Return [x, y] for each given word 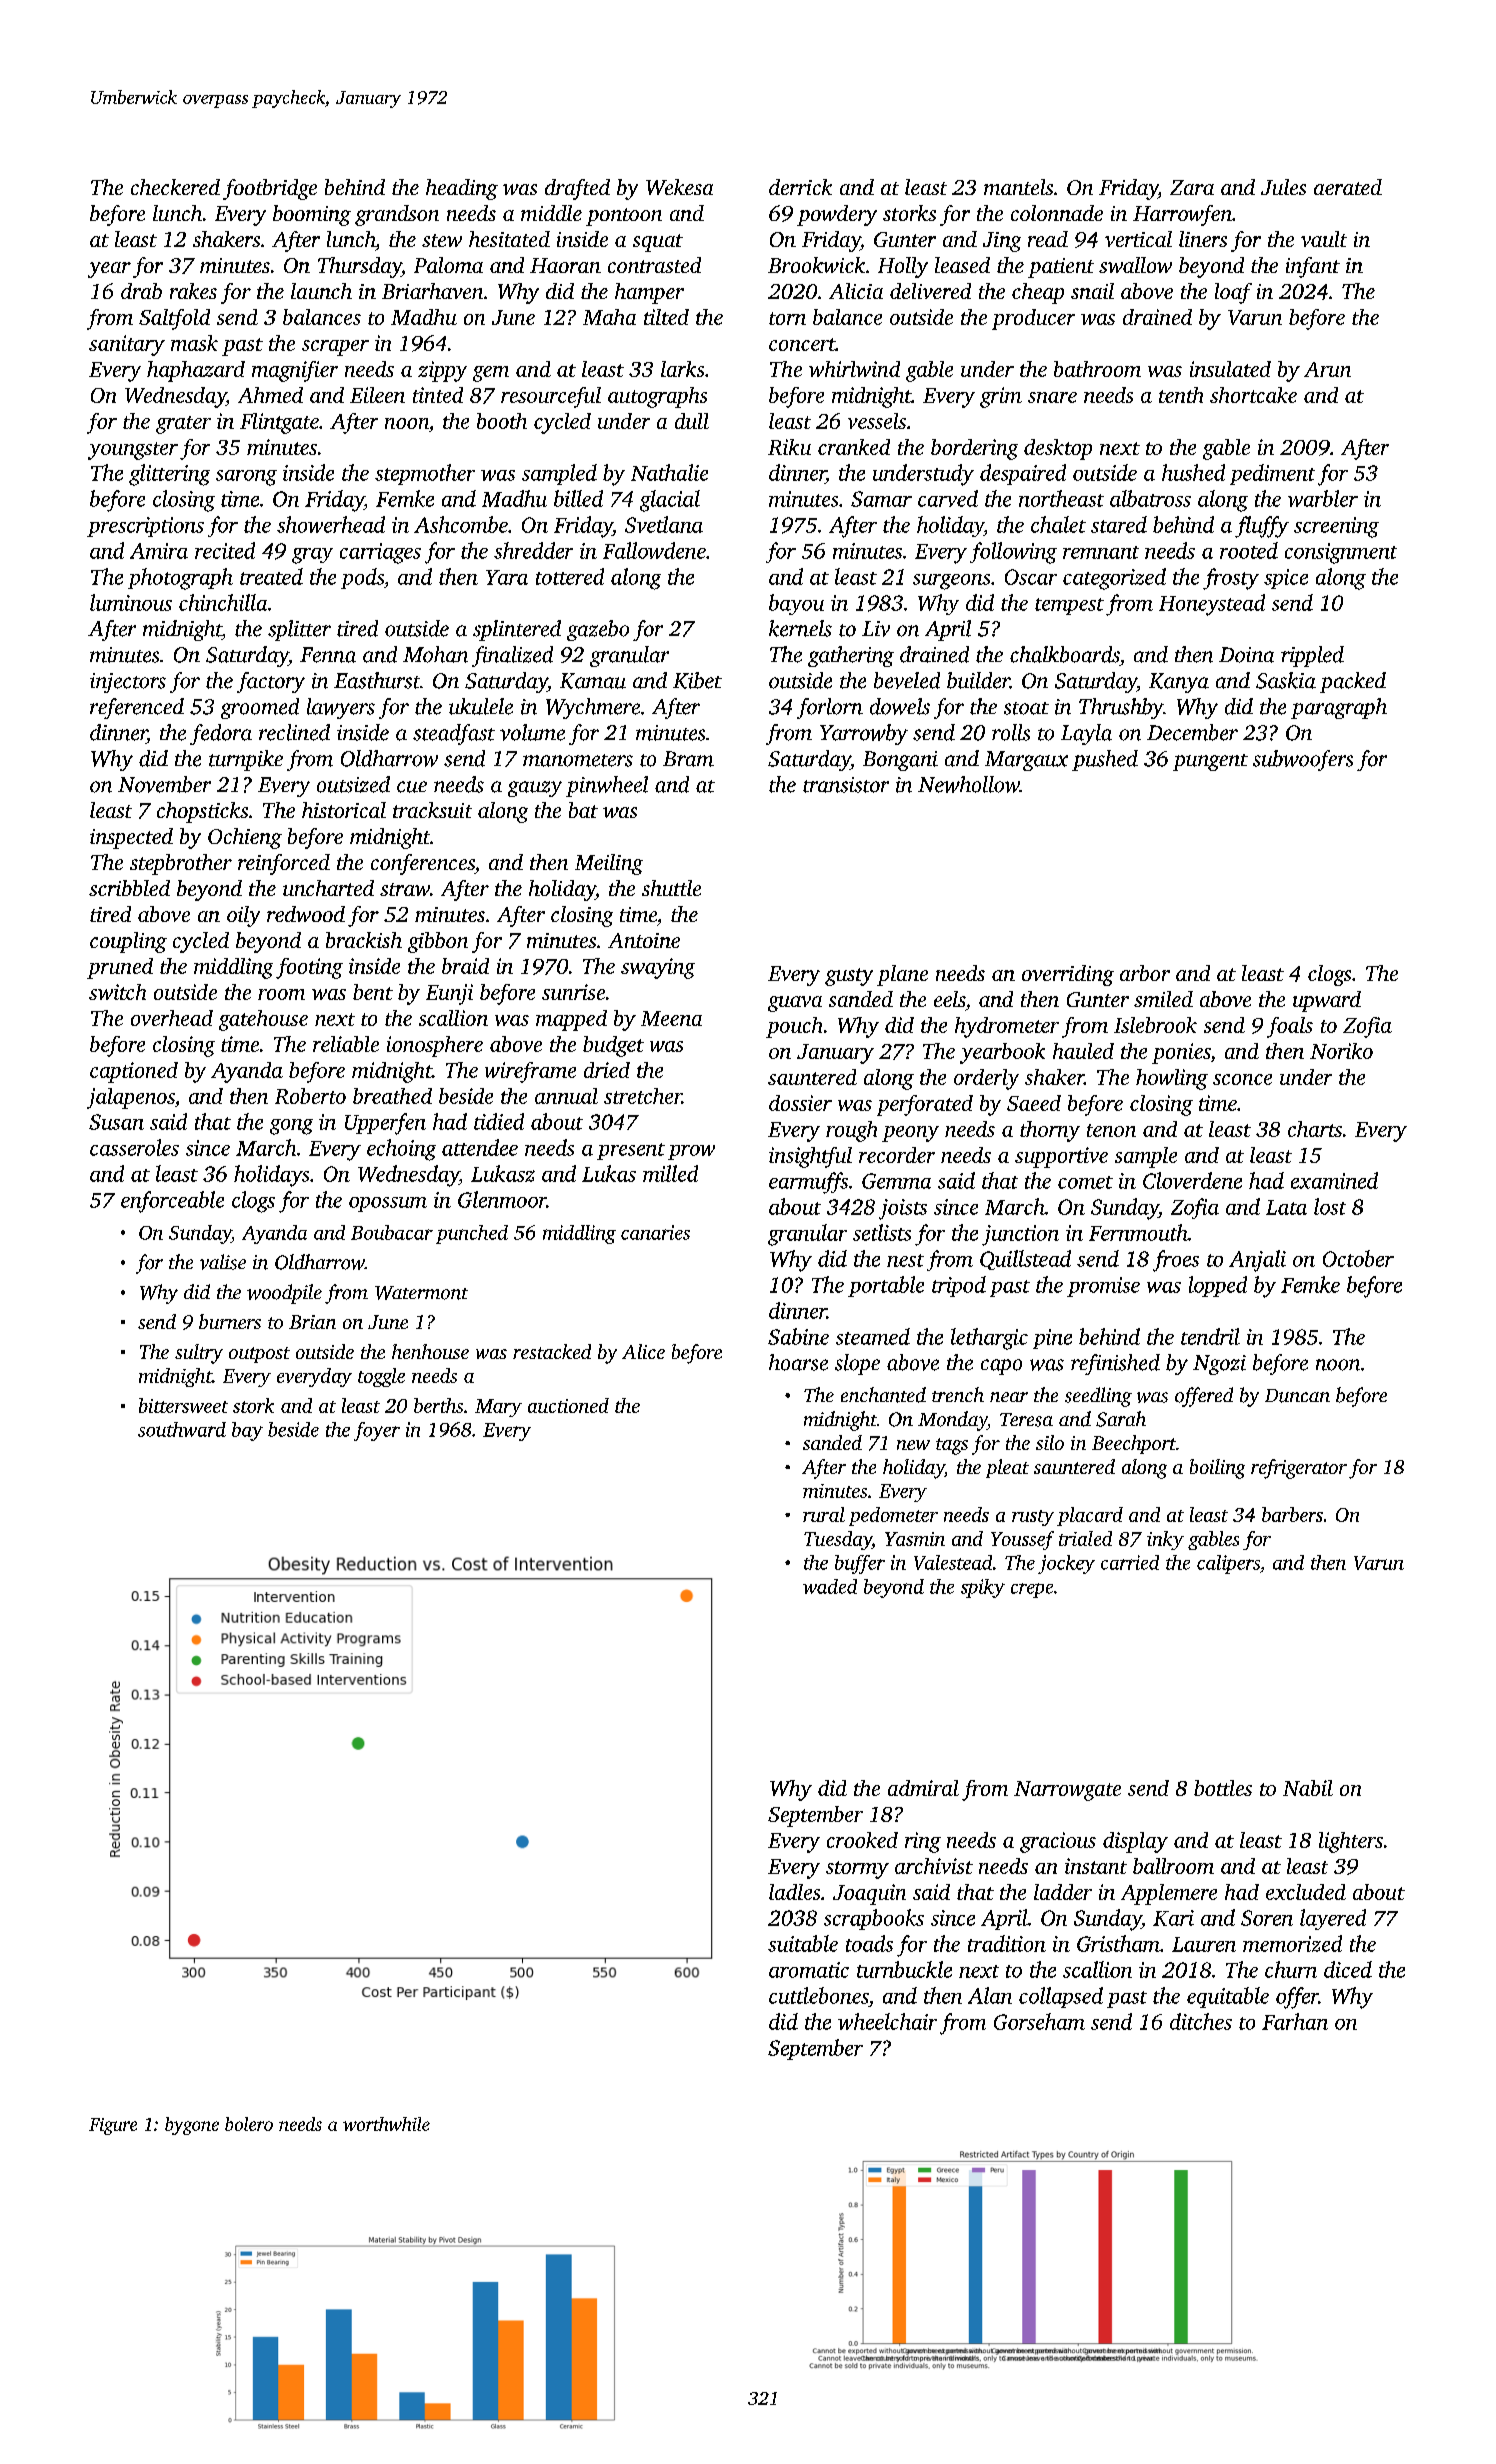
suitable [803, 1943]
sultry [199, 1354]
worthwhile [386, 2124]
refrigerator [1299, 1469]
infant [1313, 267]
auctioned [568, 1405]
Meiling [609, 864]
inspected [131, 838]
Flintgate [279, 423]
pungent [1210, 762]
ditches [1201, 2021]
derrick [800, 187]
